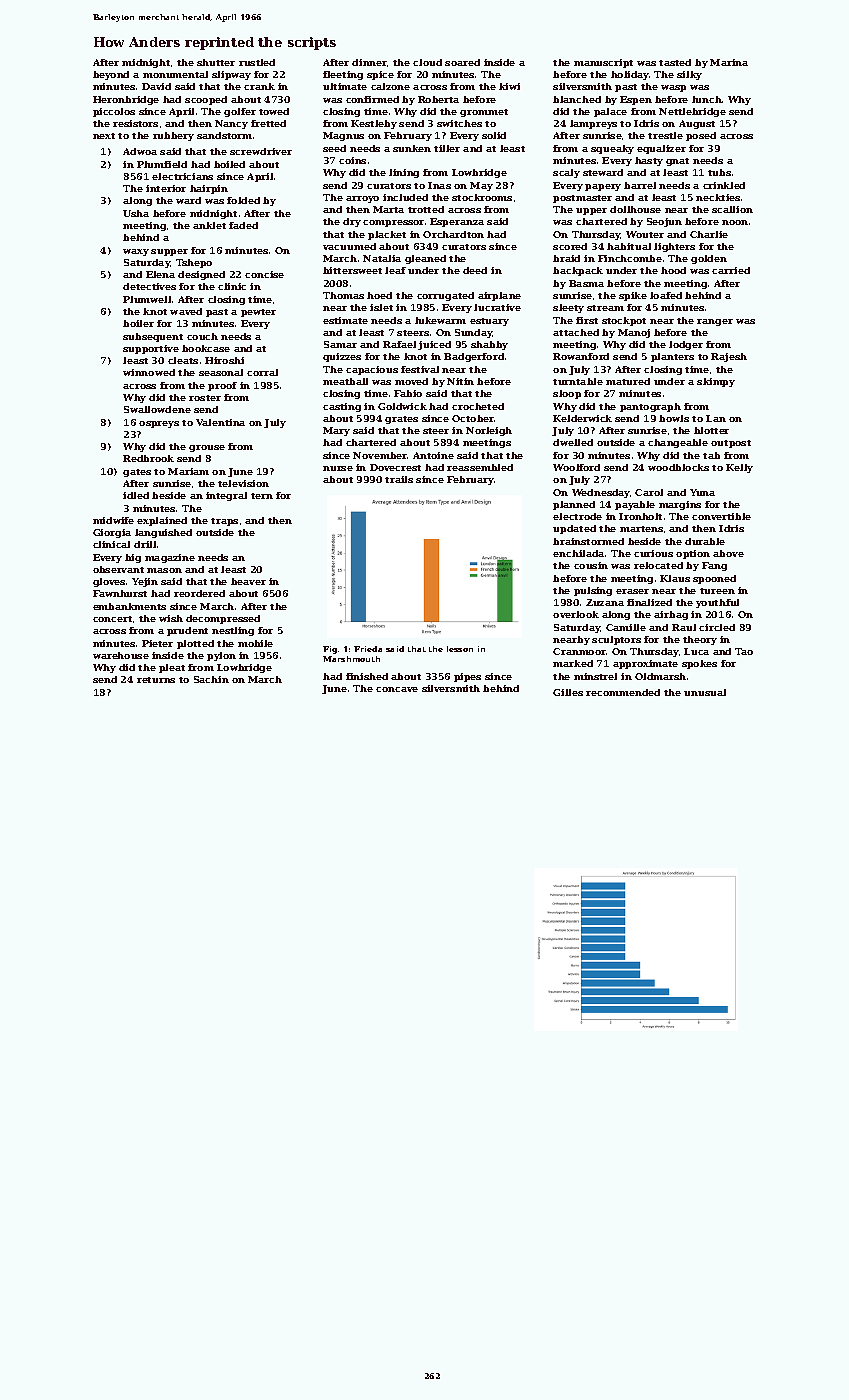  I want to click on rustled, so click(257, 62).
